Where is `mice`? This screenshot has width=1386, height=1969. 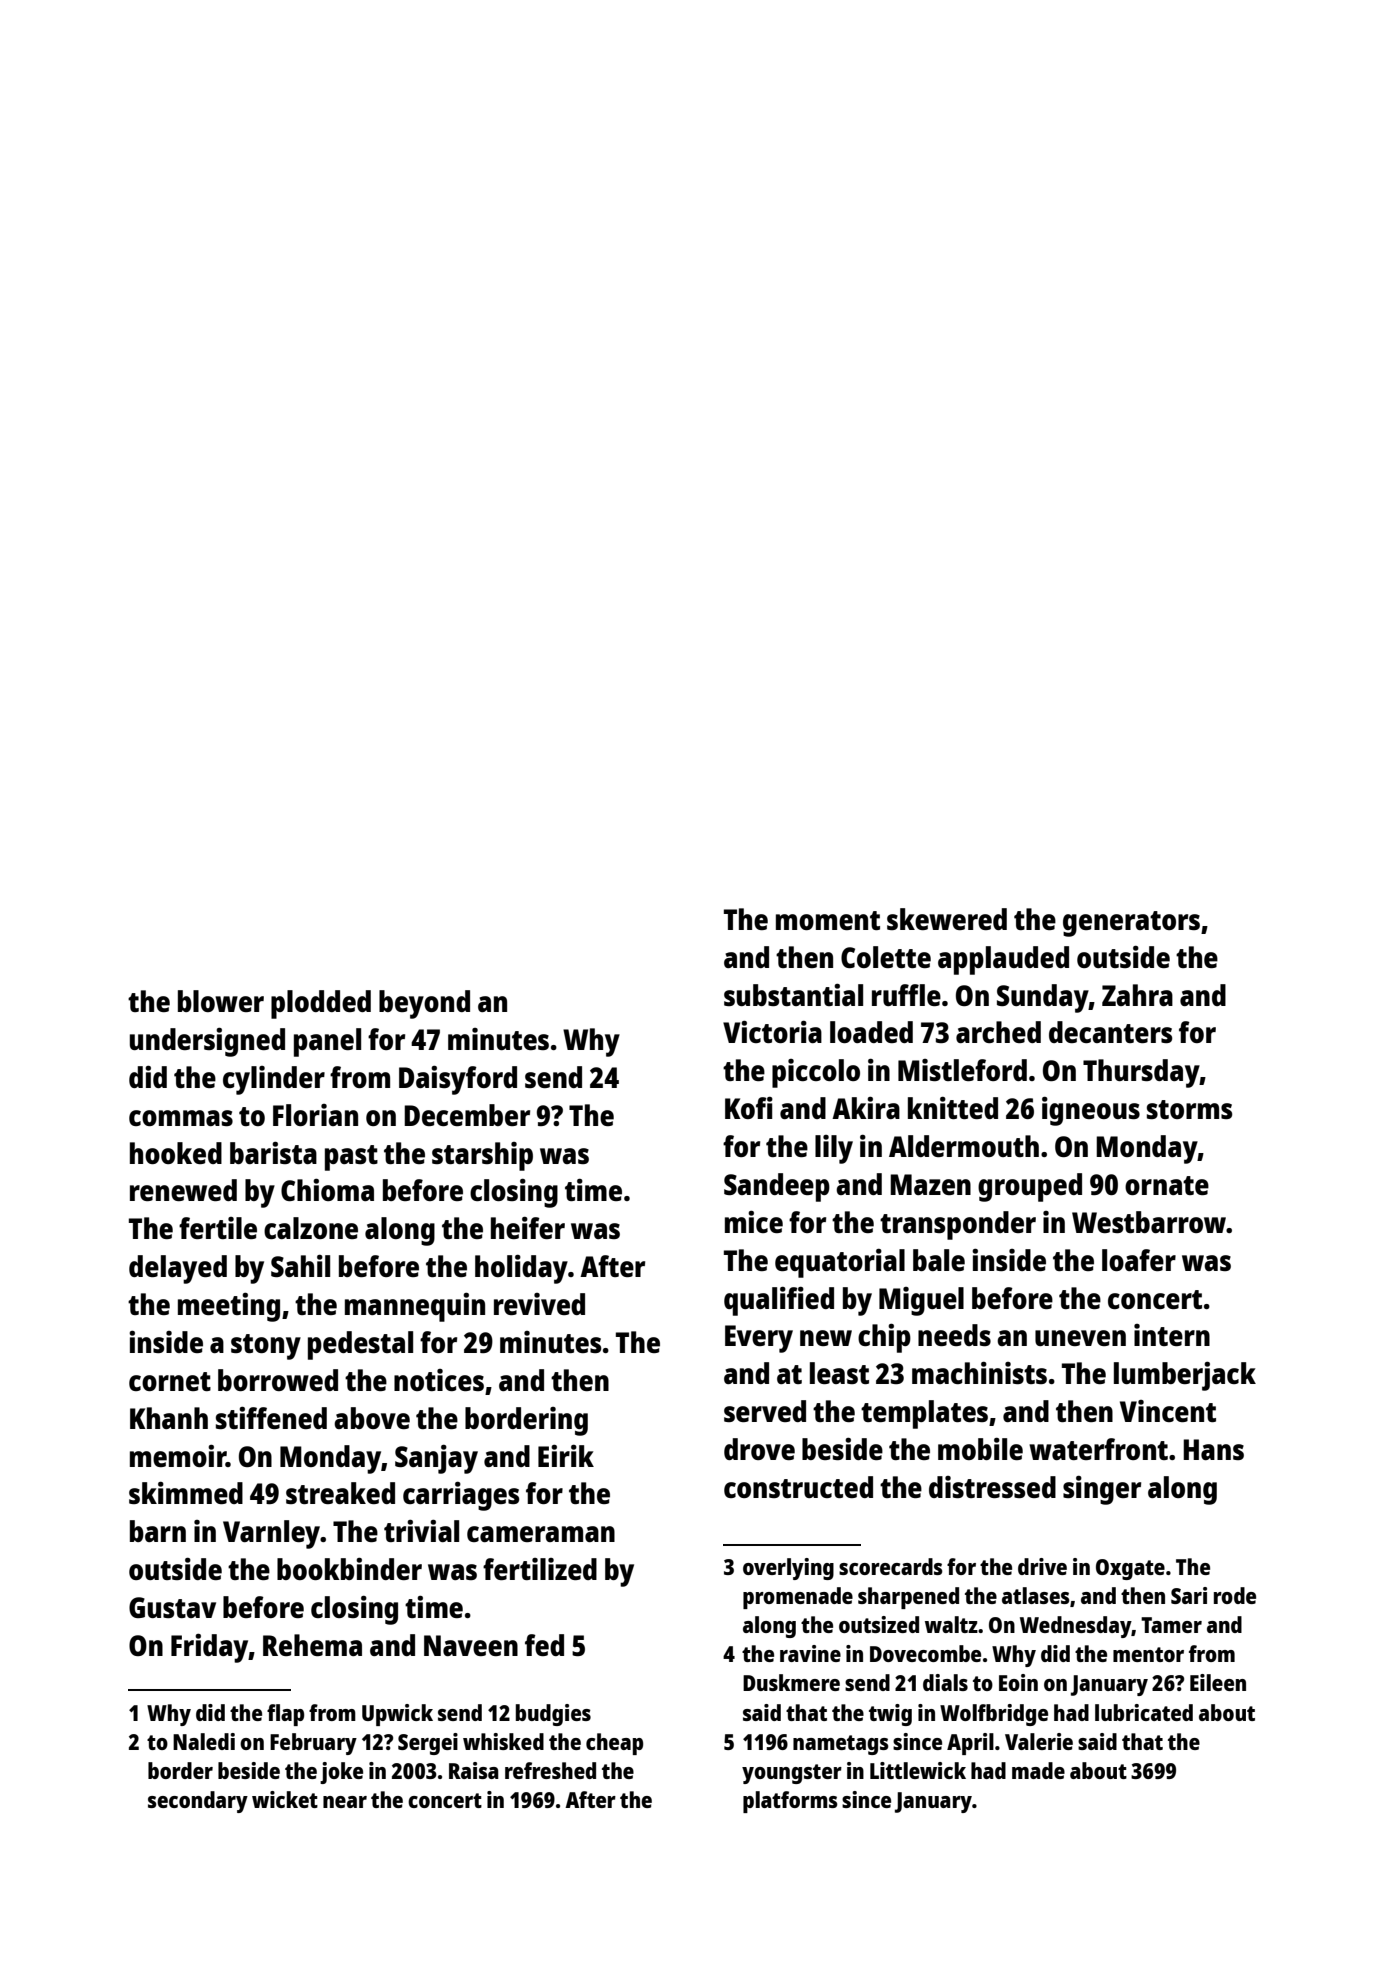
mice is located at coordinates (754, 1222).
